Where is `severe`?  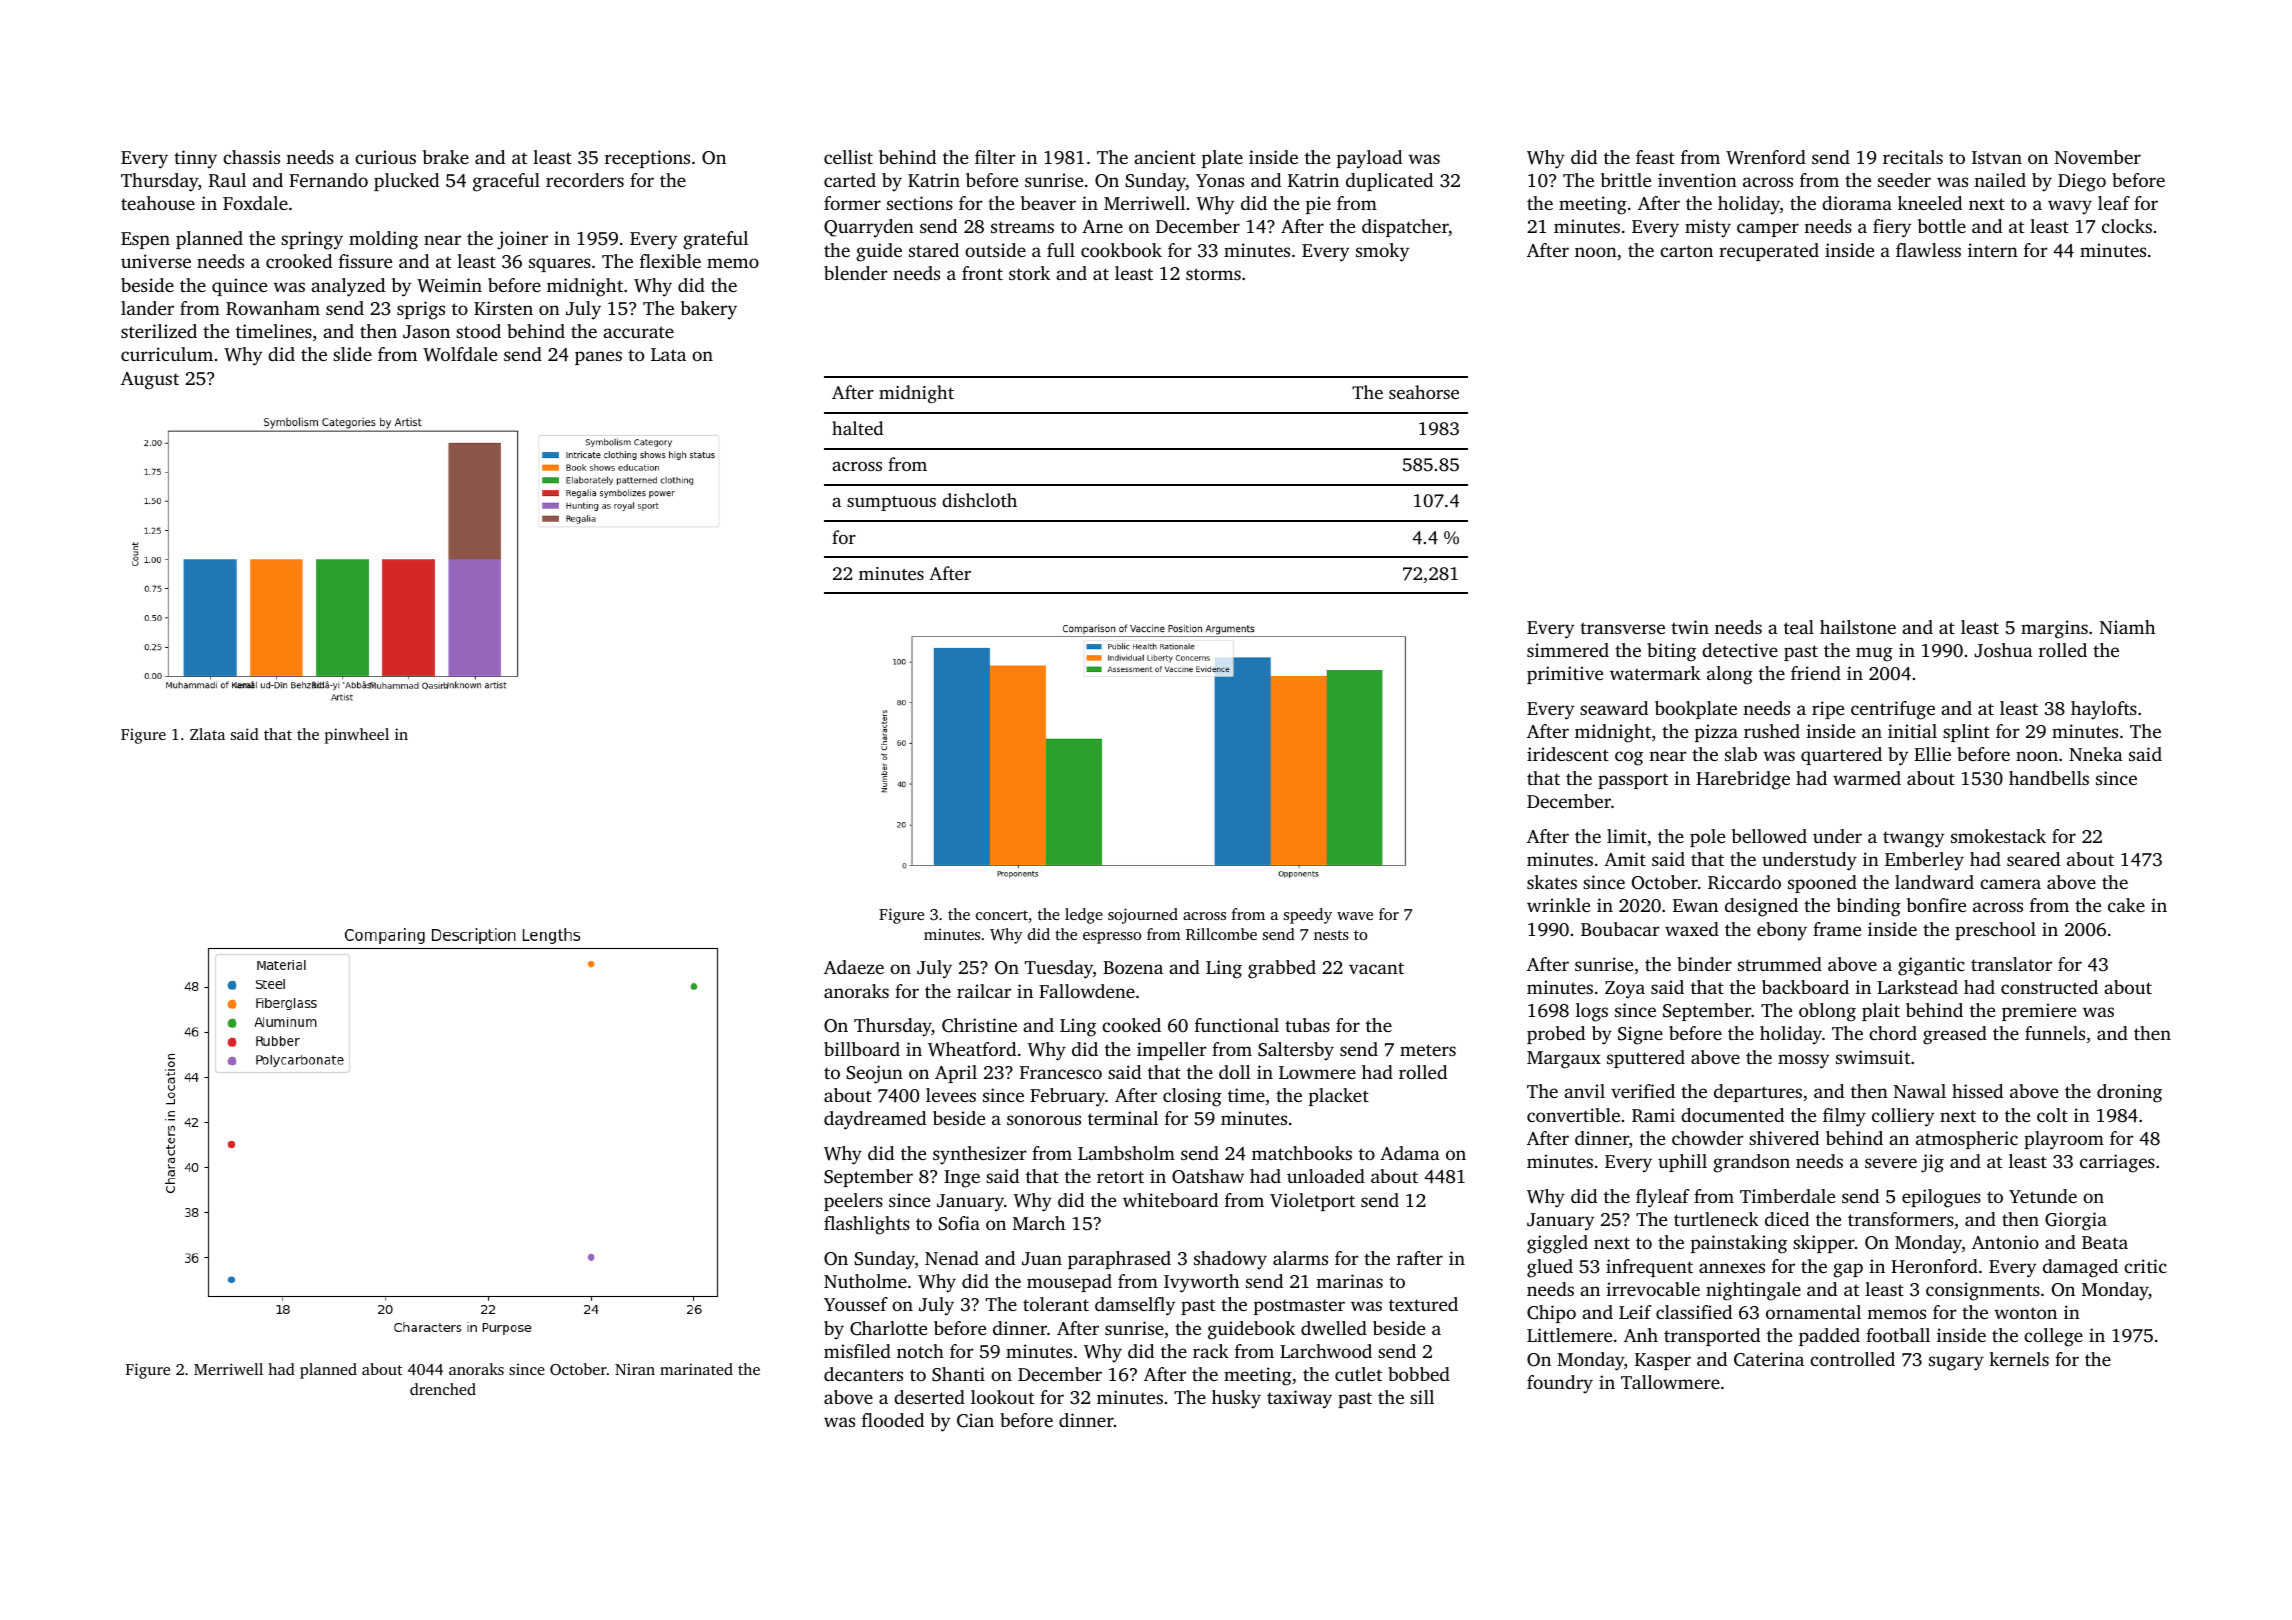 severe is located at coordinates (1891, 1163).
